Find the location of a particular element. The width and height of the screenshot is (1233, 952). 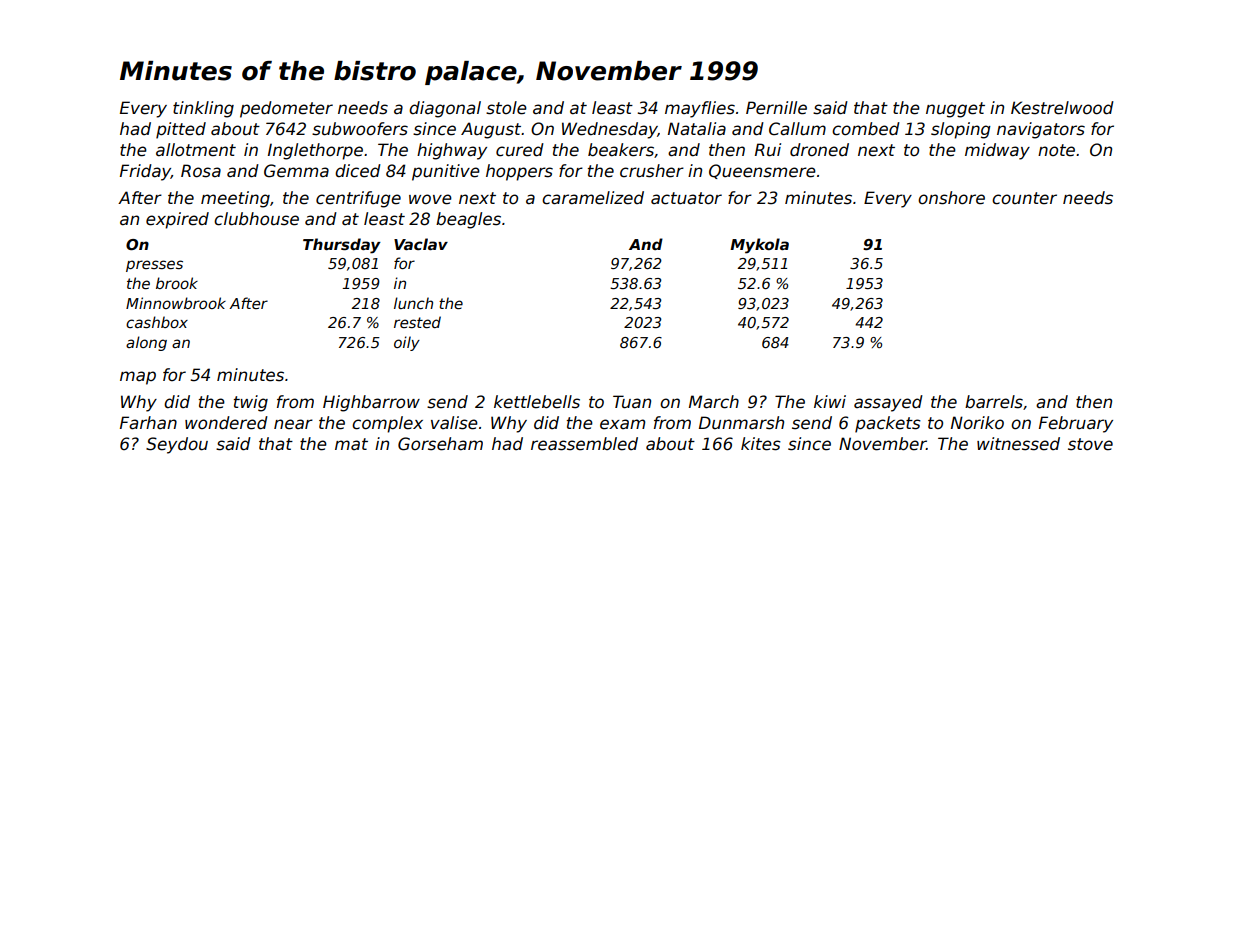

oily is located at coordinates (407, 343).
